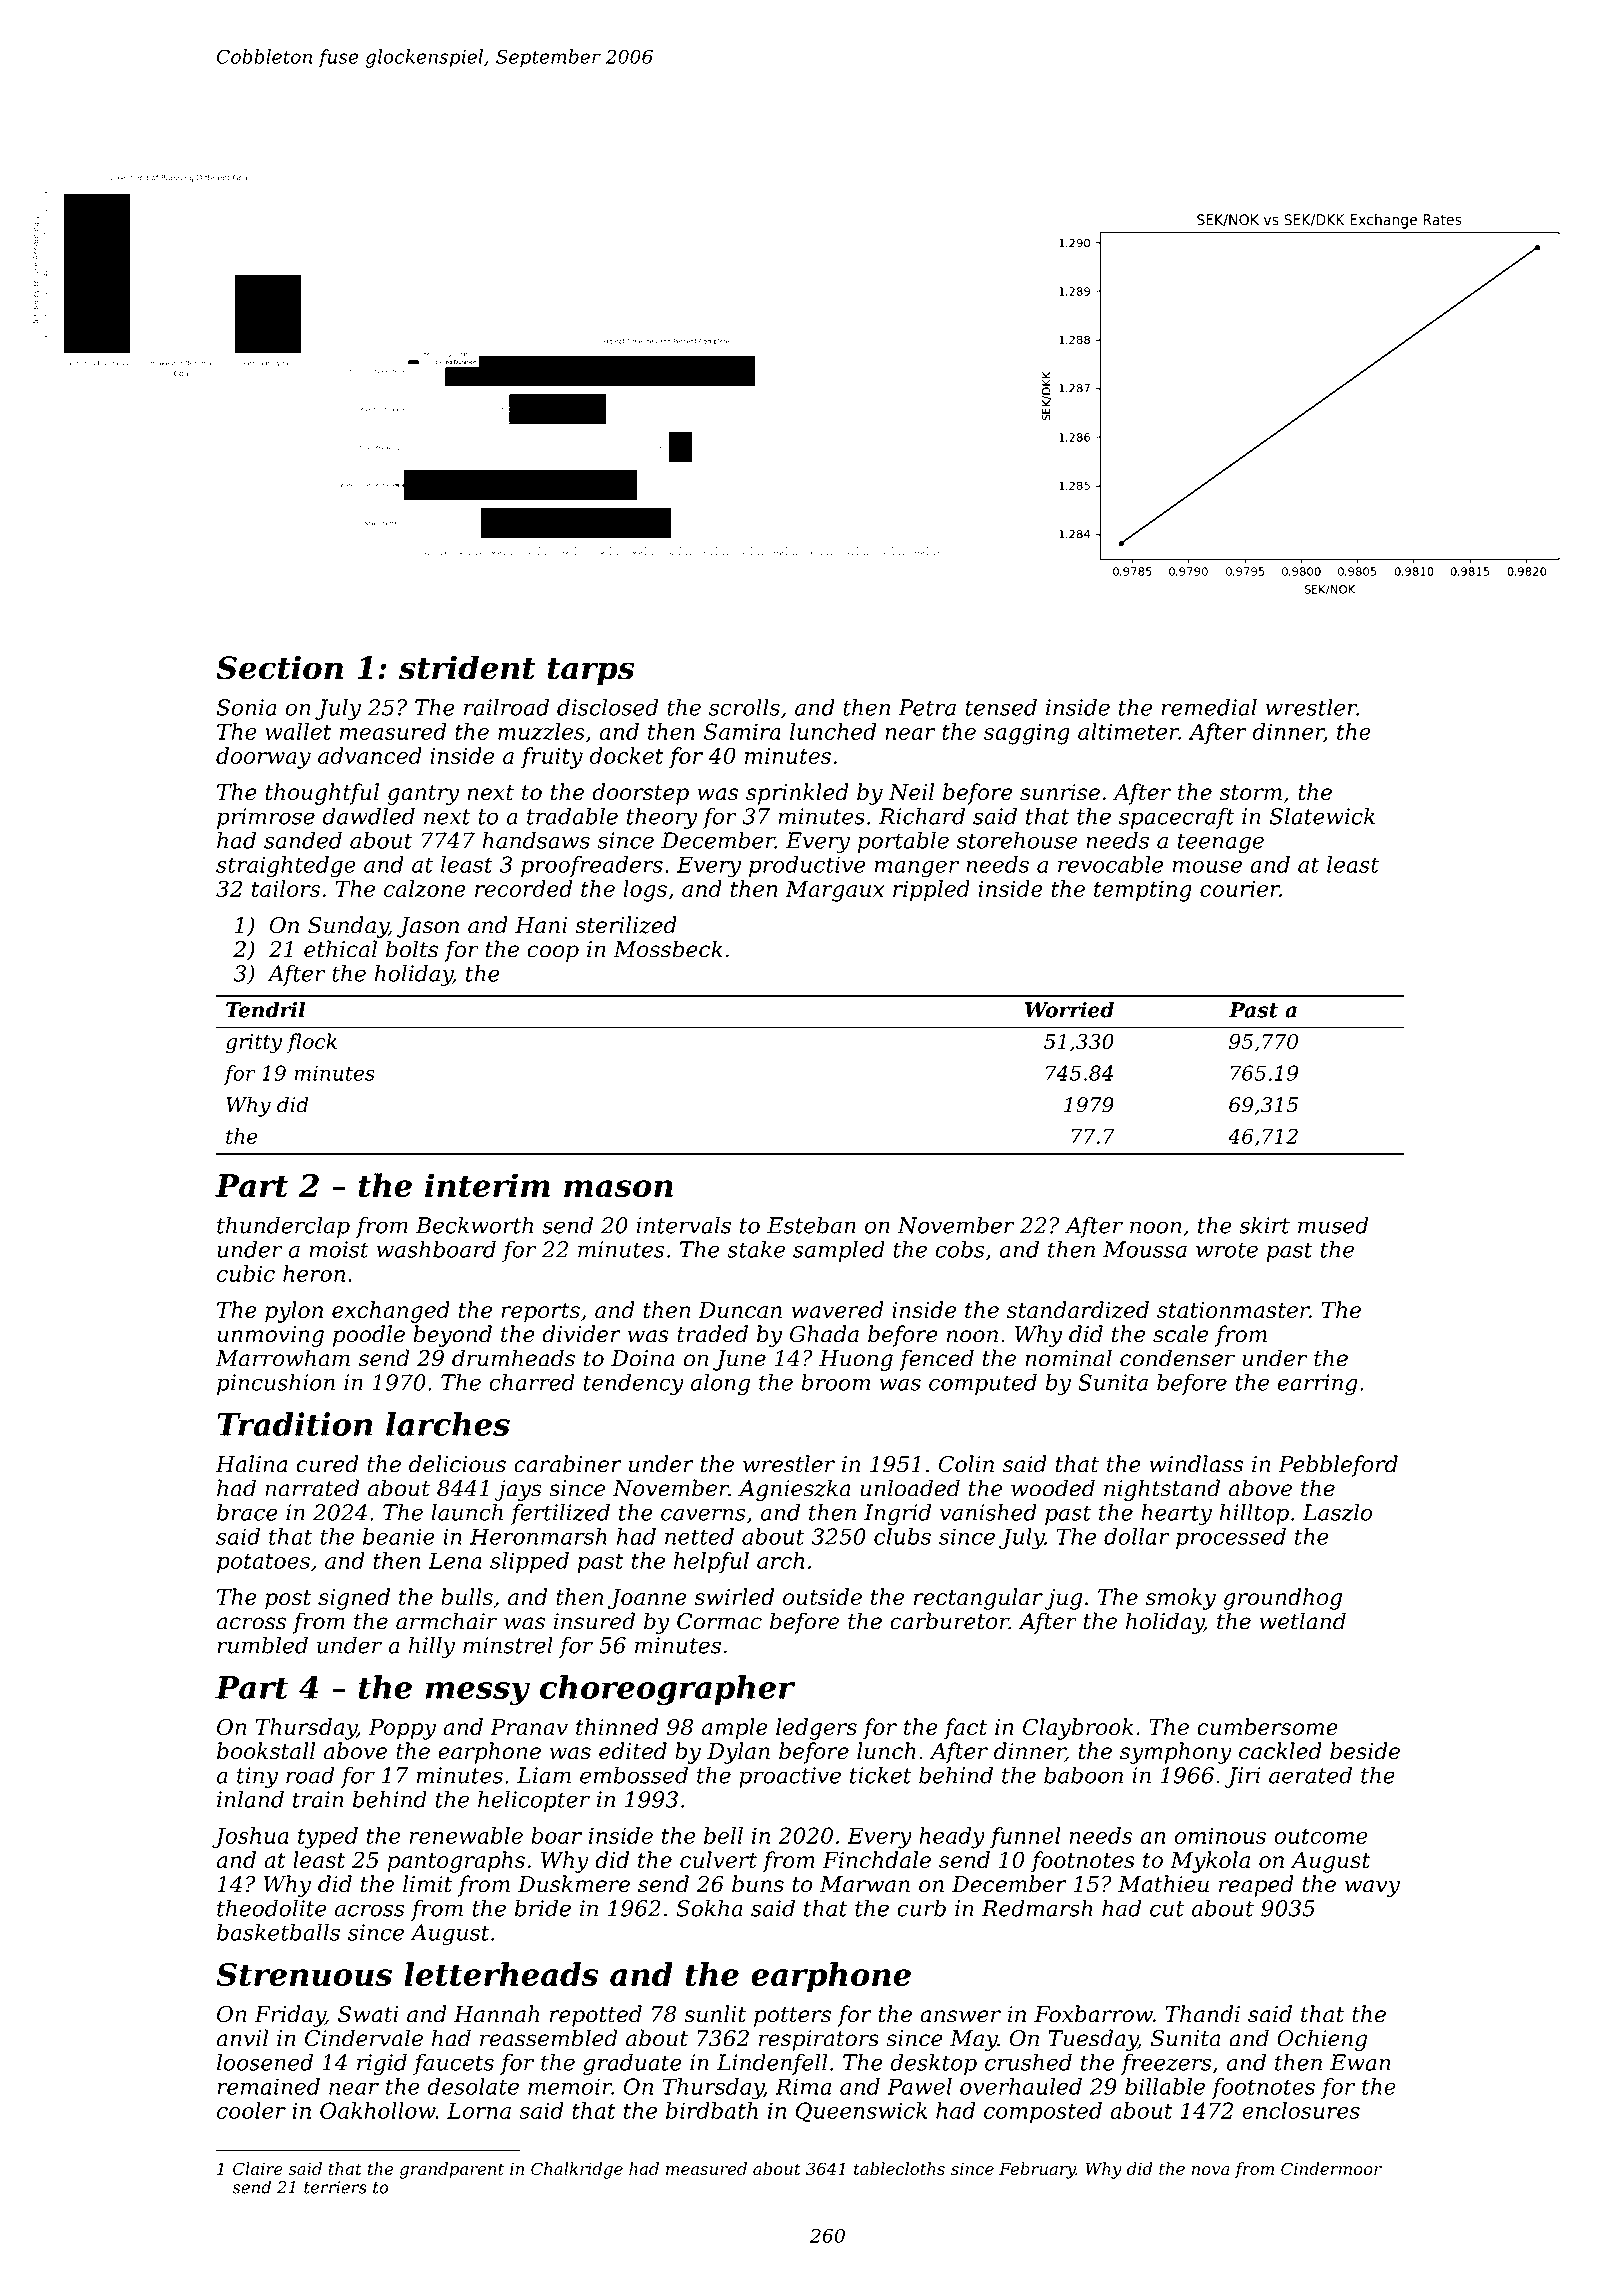 The image size is (1620, 2292). Describe the element at coordinates (712, 1334) in the screenshot. I see `traded` at that location.
